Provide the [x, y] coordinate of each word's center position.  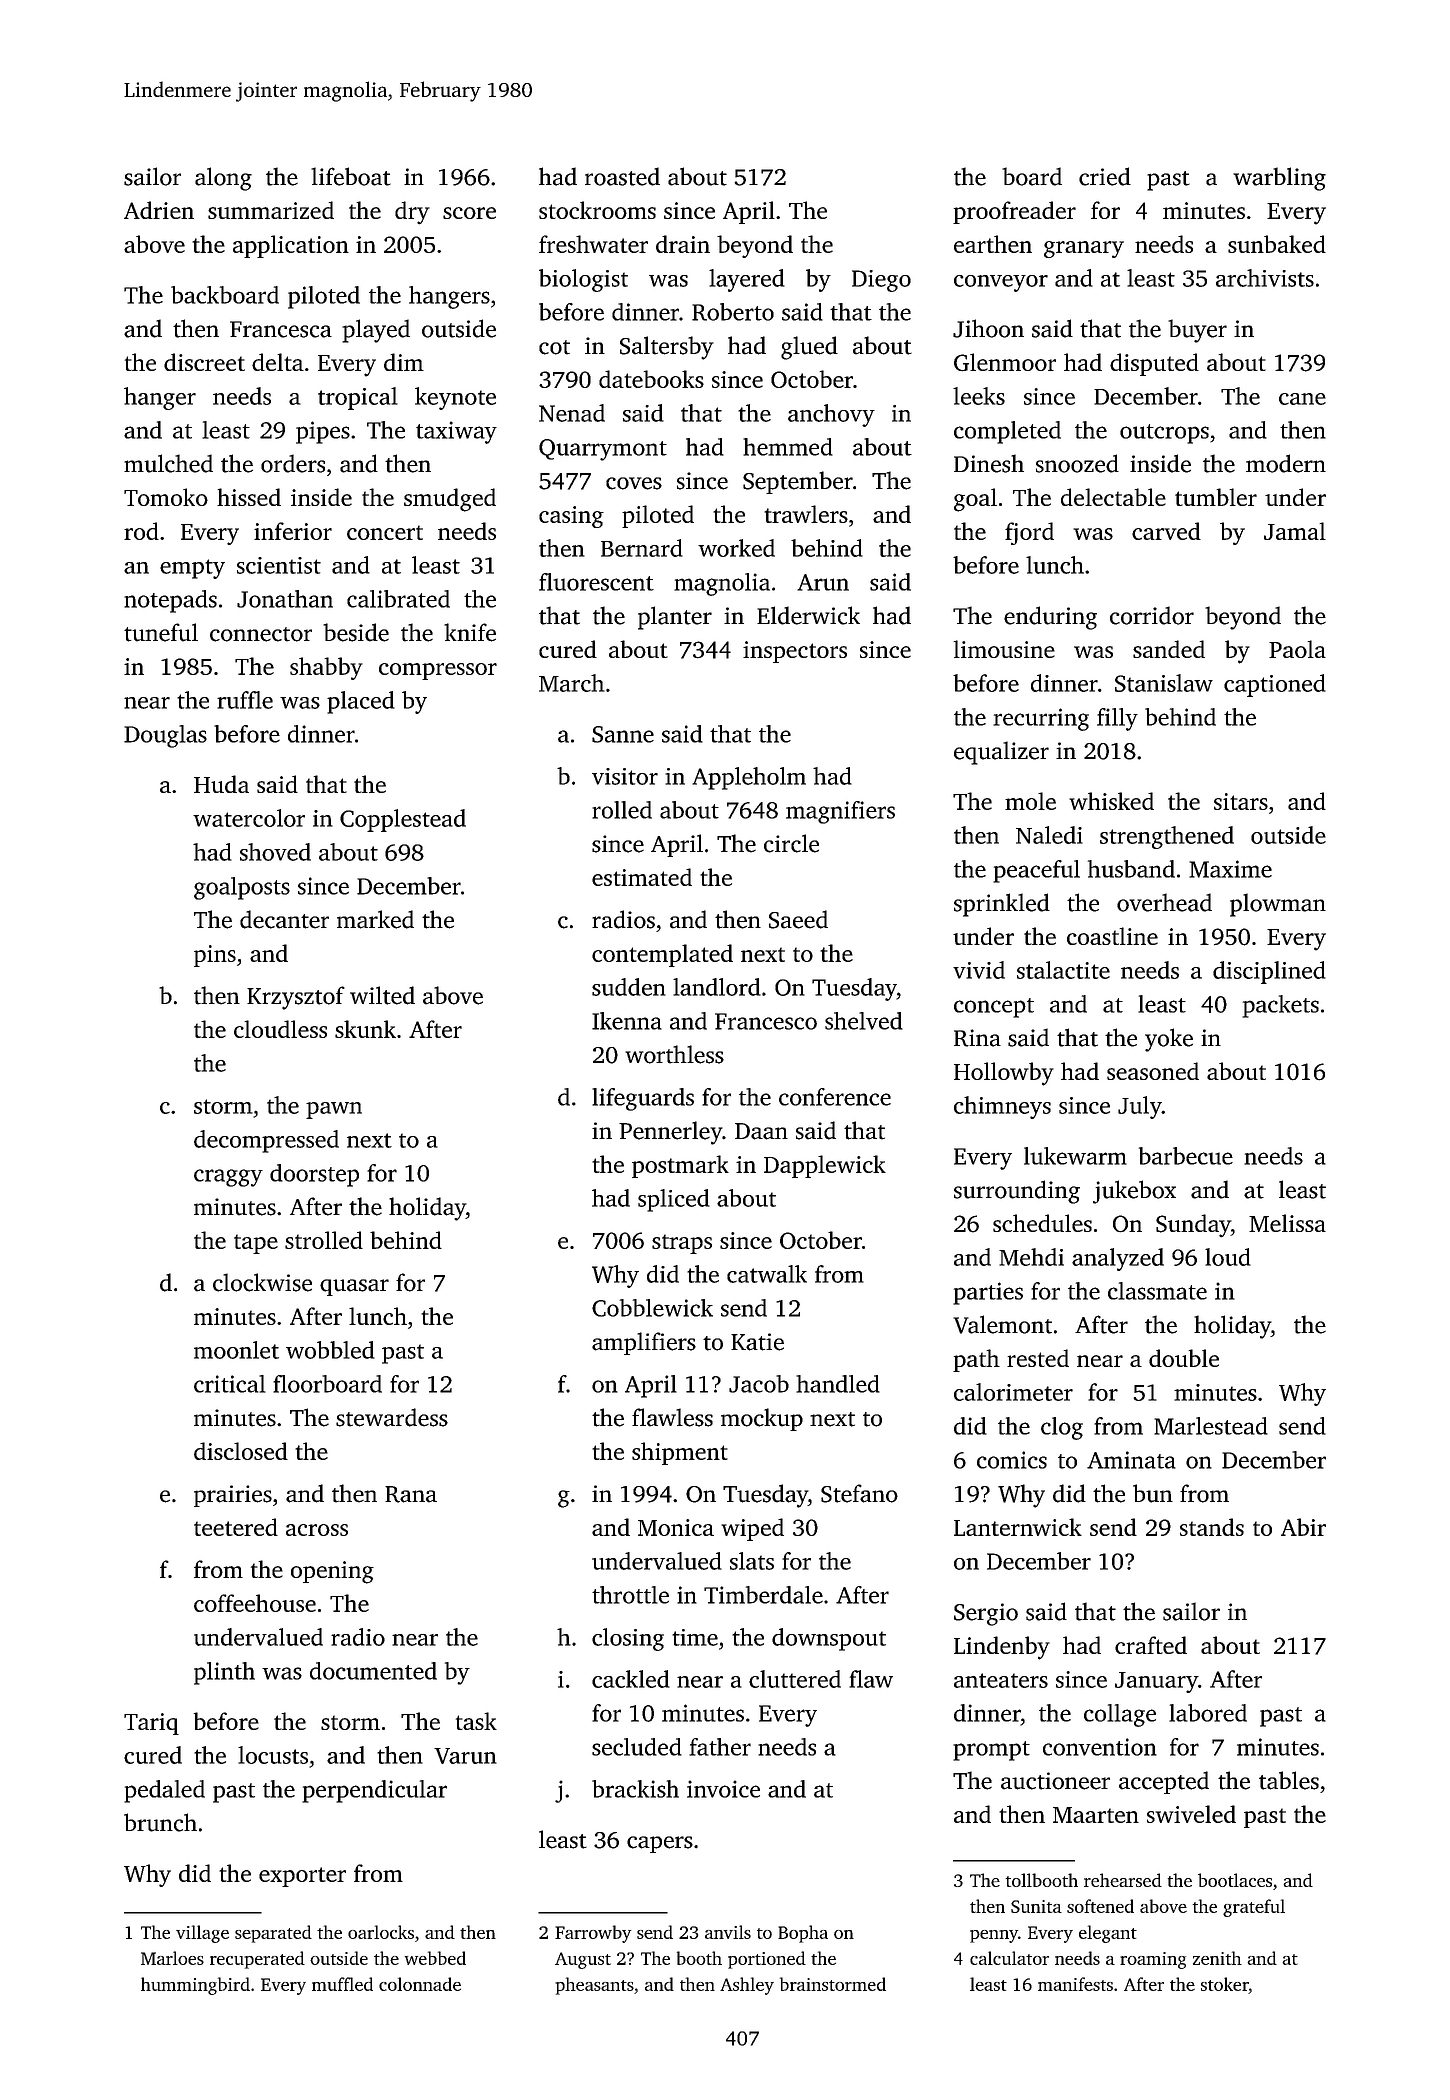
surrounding [1017, 1192]
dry [412, 213]
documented [373, 1671]
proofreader [1014, 212]
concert [385, 532]
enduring [1050, 618]
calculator [1009, 1958]
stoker [1225, 1984]
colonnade [420, 1984]
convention [1100, 1747]
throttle [630, 1595]
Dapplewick [825, 1166]
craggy [228, 1178]
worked [736, 548]
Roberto [733, 312]
